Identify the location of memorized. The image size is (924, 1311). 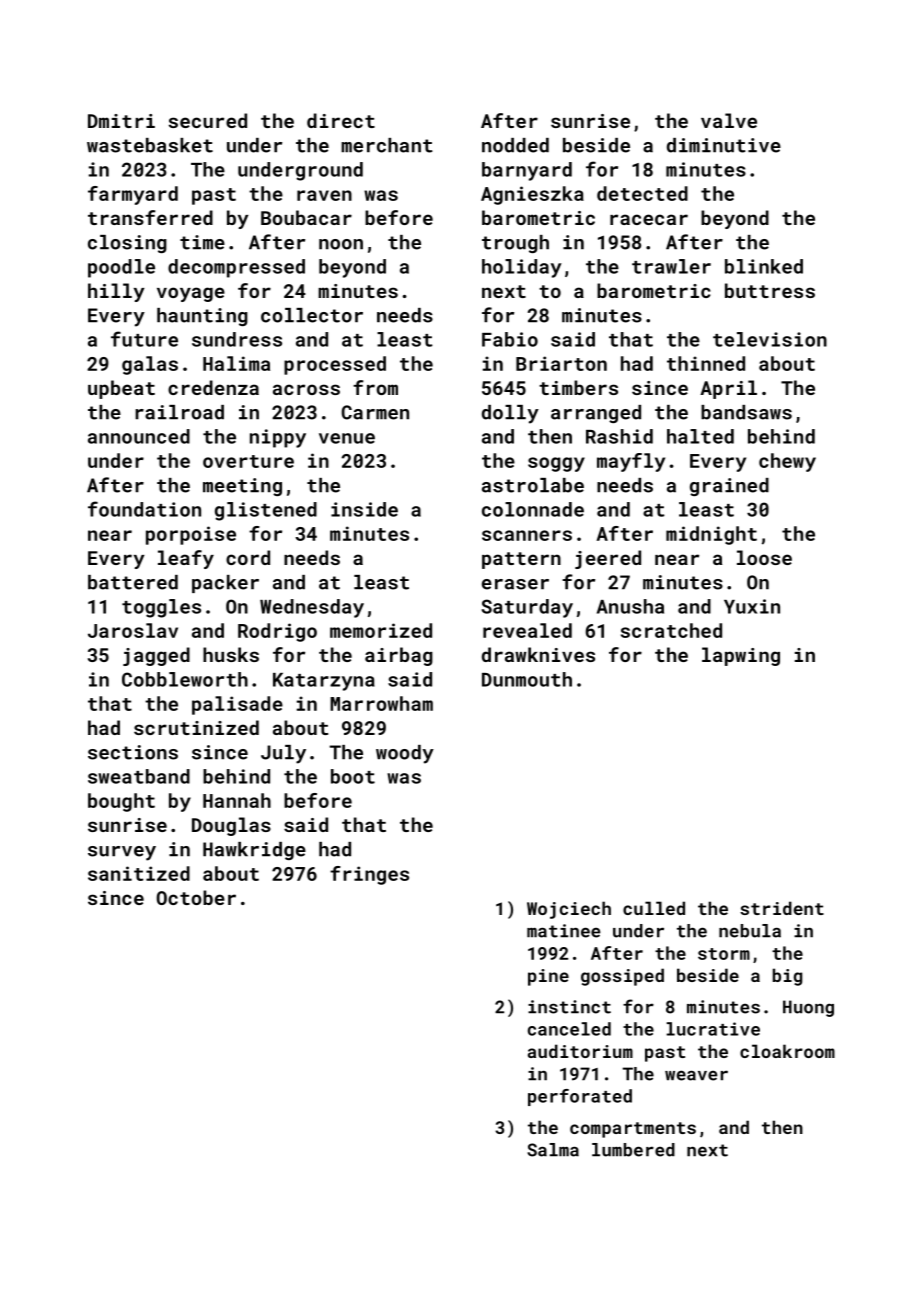
(381, 630).
